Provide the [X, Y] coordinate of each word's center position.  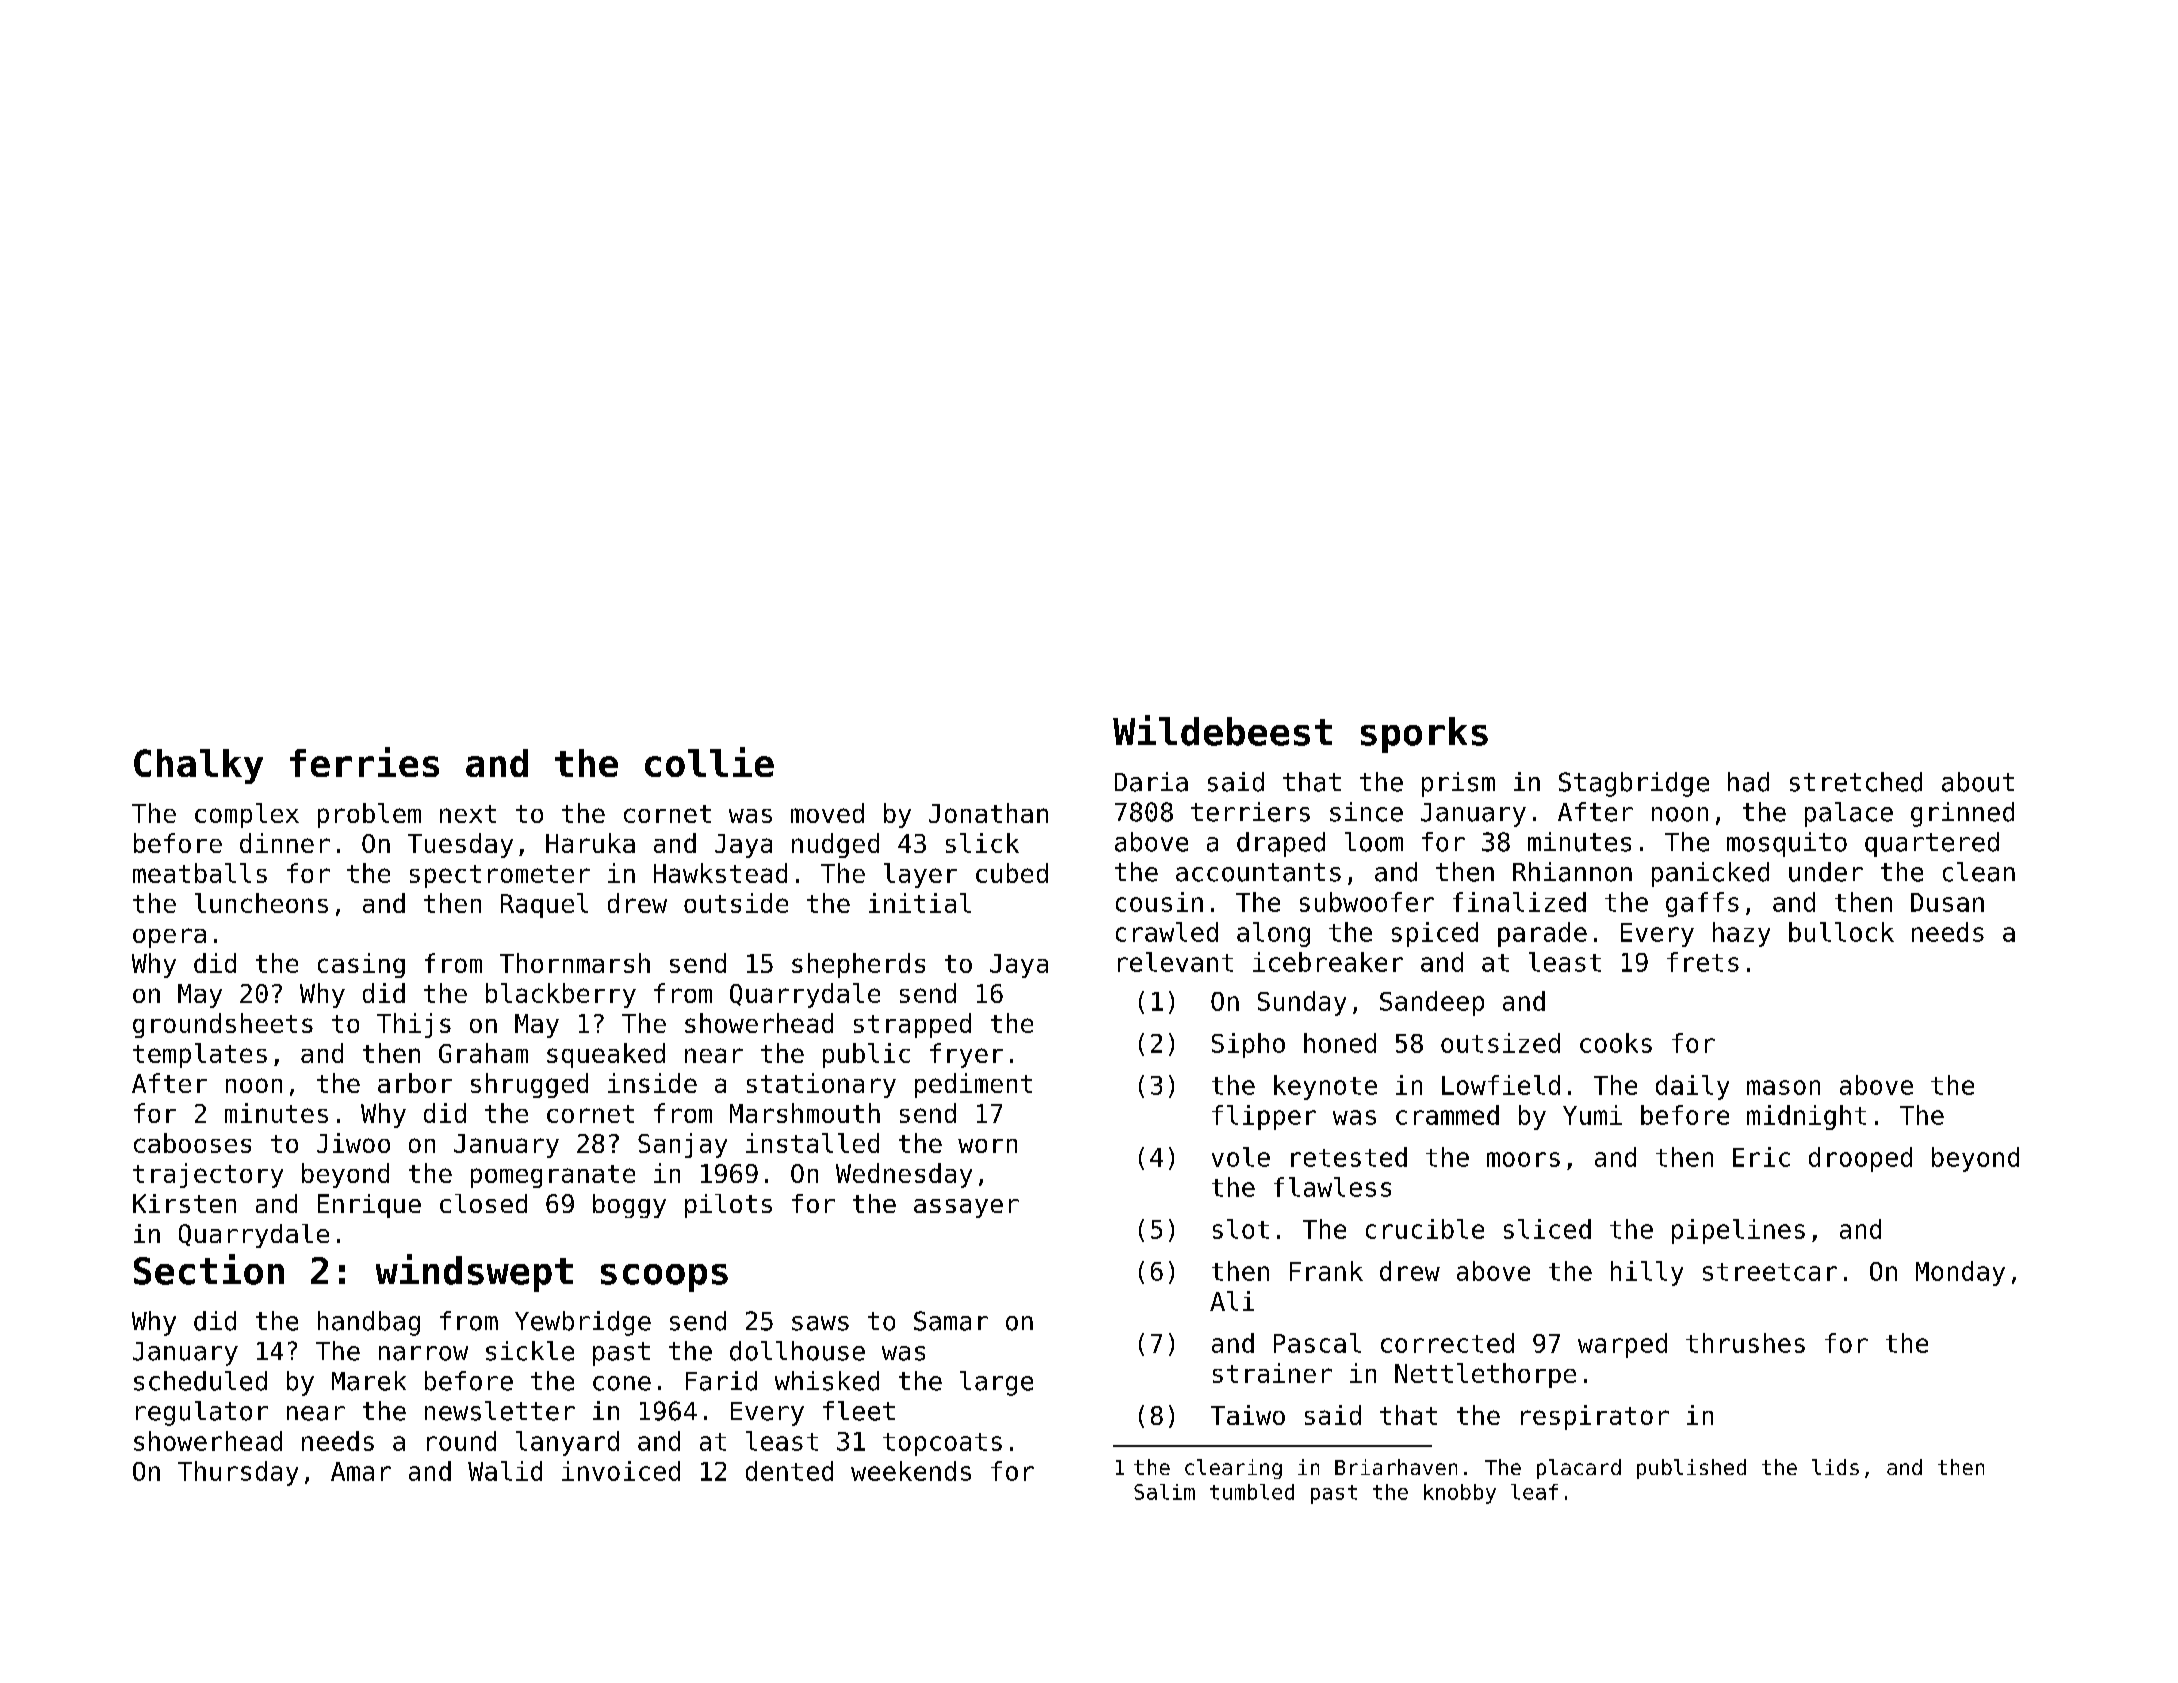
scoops [664, 1278]
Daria [1151, 782]
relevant [1175, 962]
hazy [1741, 934]
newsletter [500, 1411]
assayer [966, 1208]
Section [209, 1269]
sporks [1424, 735]
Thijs [414, 1025]
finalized [1519, 902]
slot [1241, 1229]
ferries [364, 762]
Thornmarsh [575, 963]
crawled [1167, 932]
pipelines [1738, 1231]
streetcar [1770, 1272]
